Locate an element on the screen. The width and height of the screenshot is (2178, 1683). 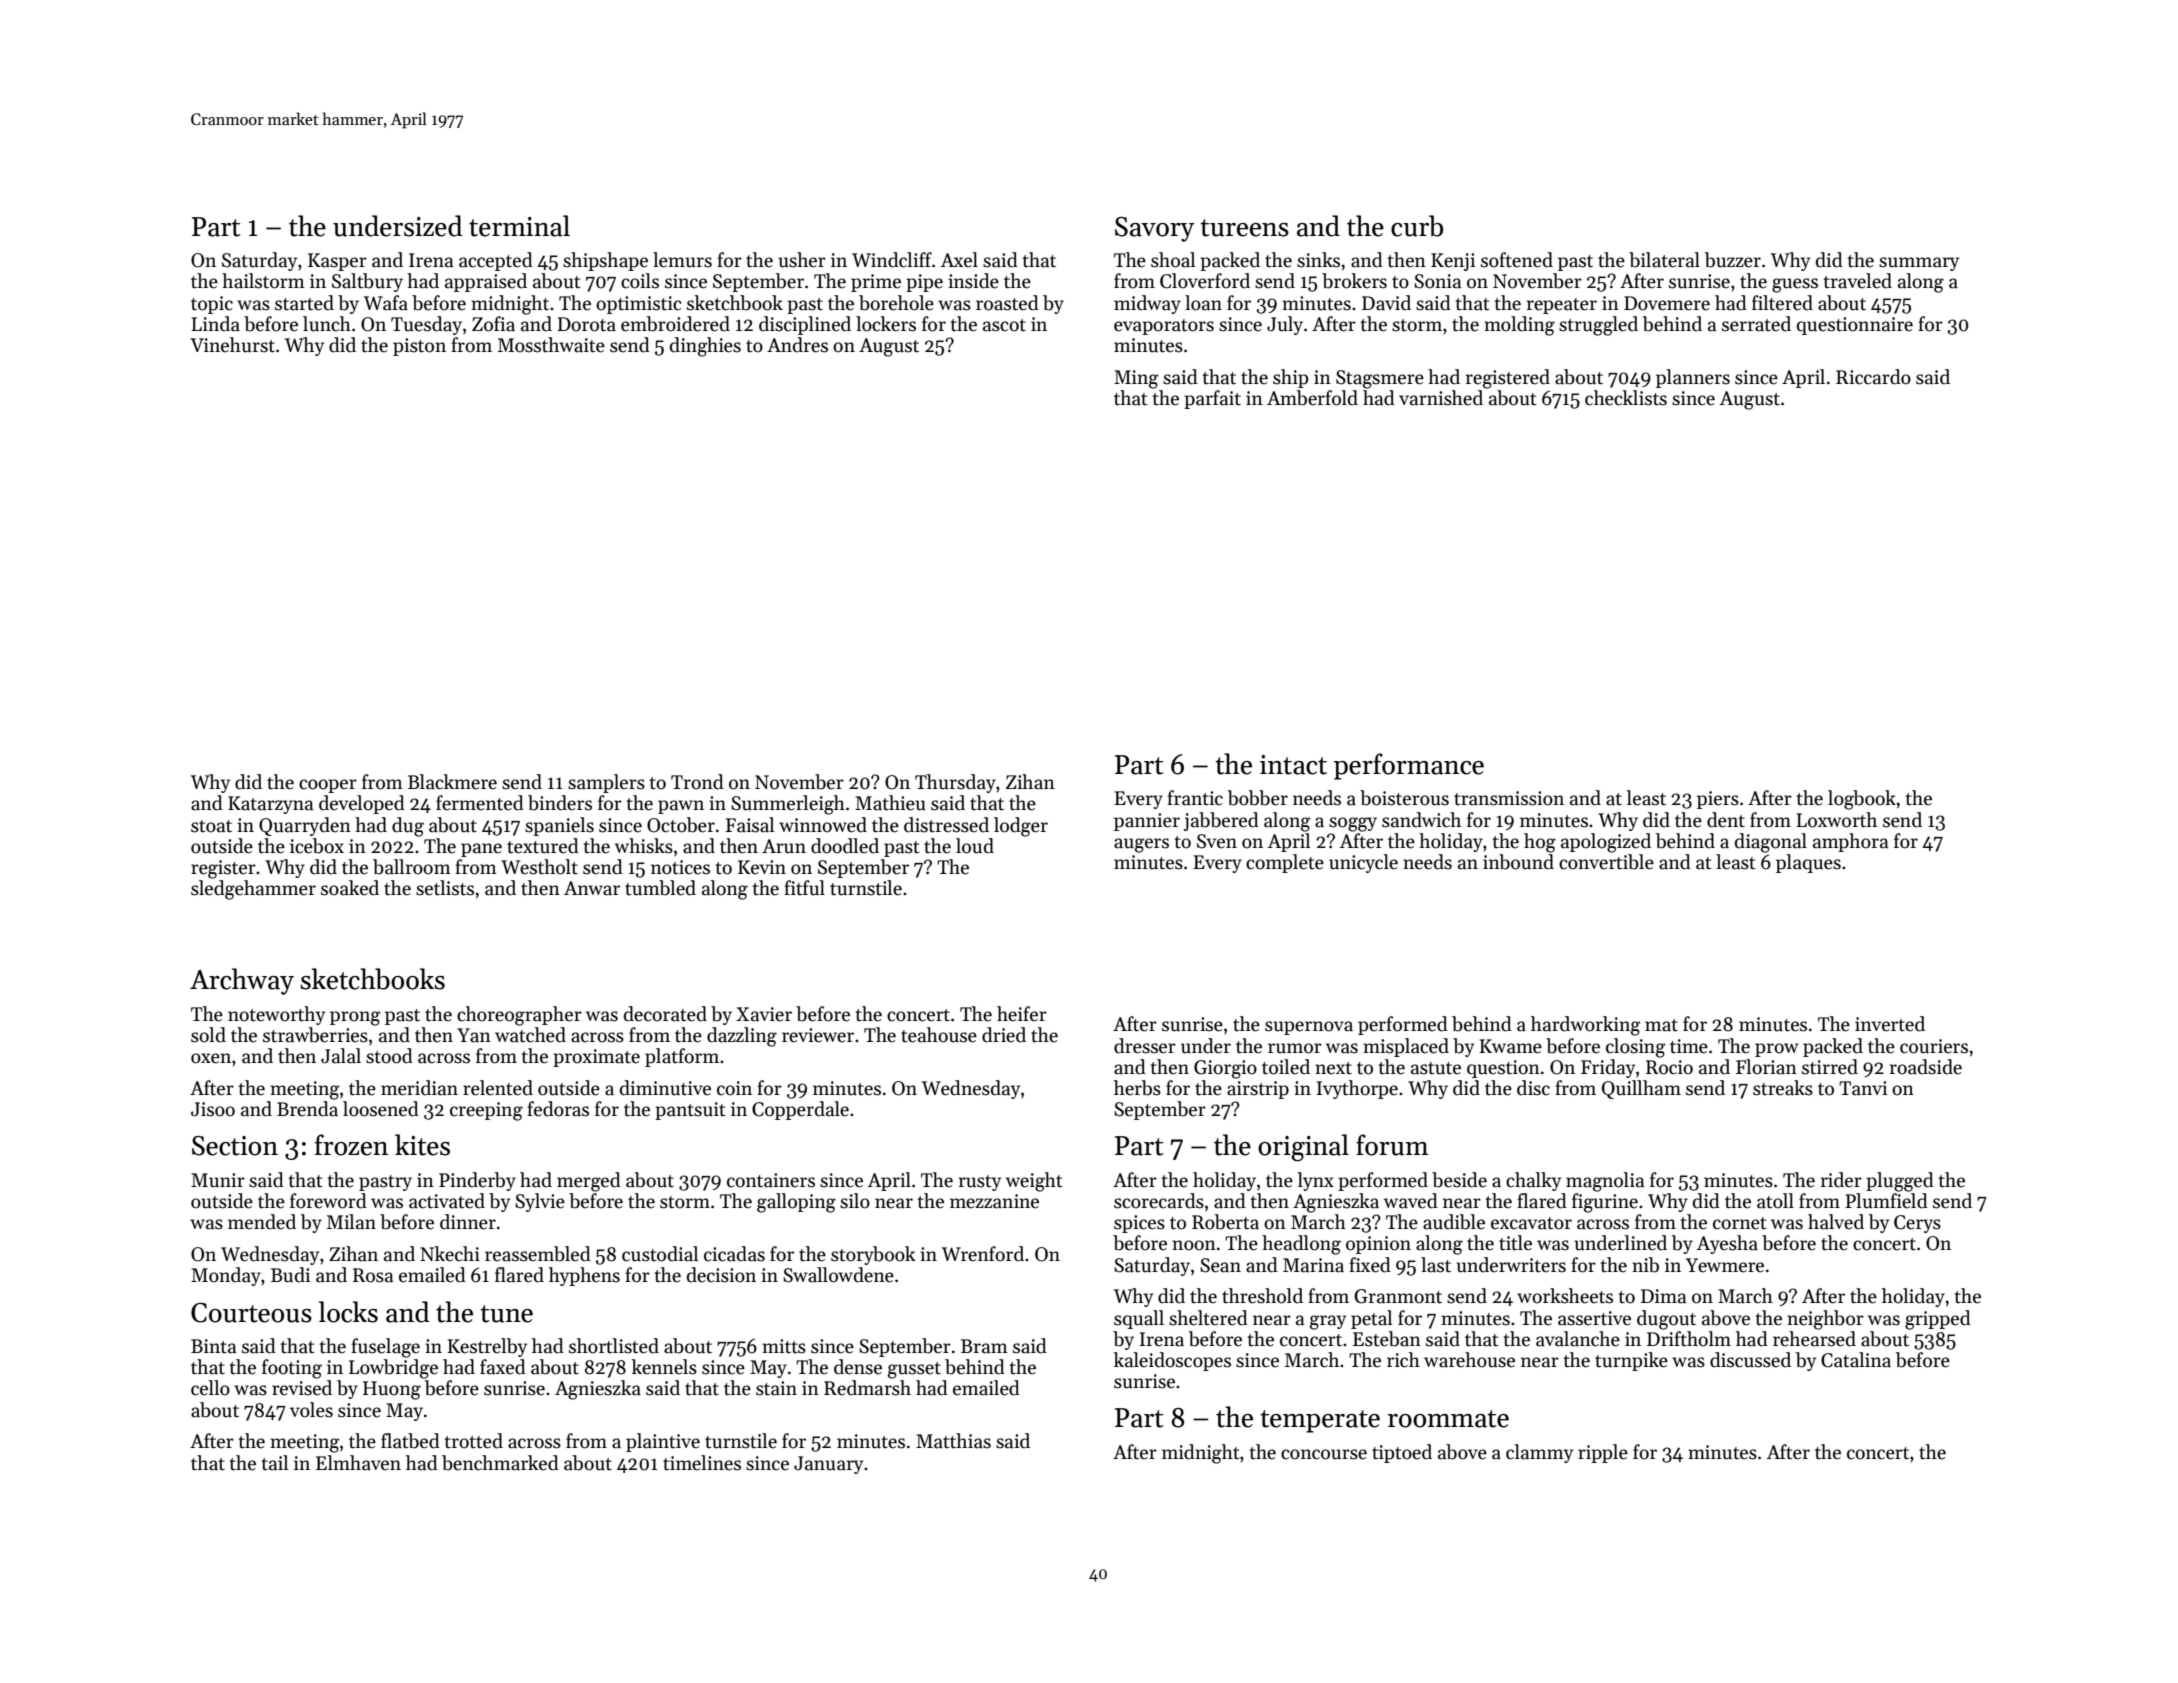
Andres is located at coordinates (797, 345).
